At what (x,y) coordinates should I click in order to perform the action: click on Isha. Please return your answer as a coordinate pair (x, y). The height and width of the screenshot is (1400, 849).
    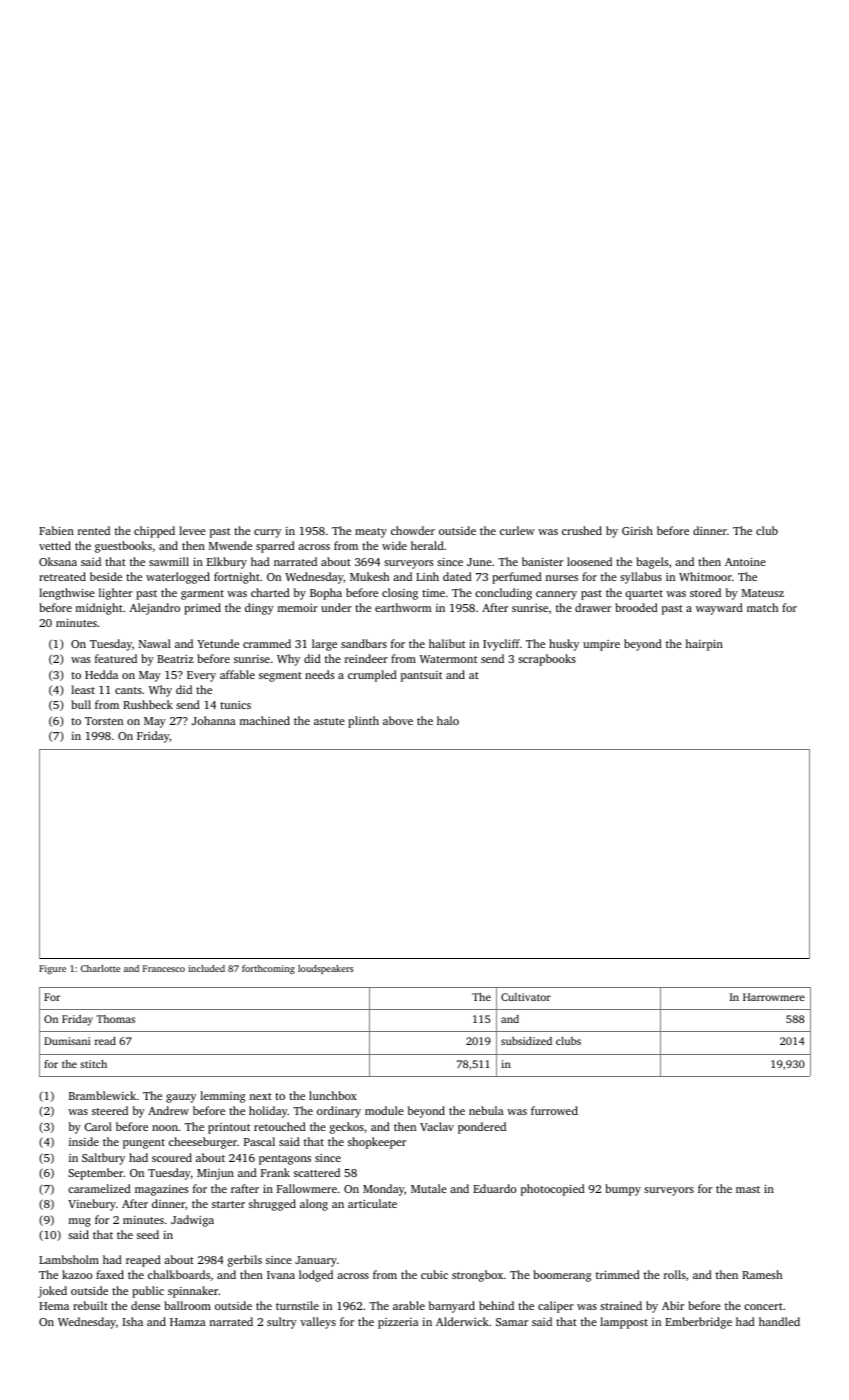
    Looking at the image, I should click on (132, 1321).
